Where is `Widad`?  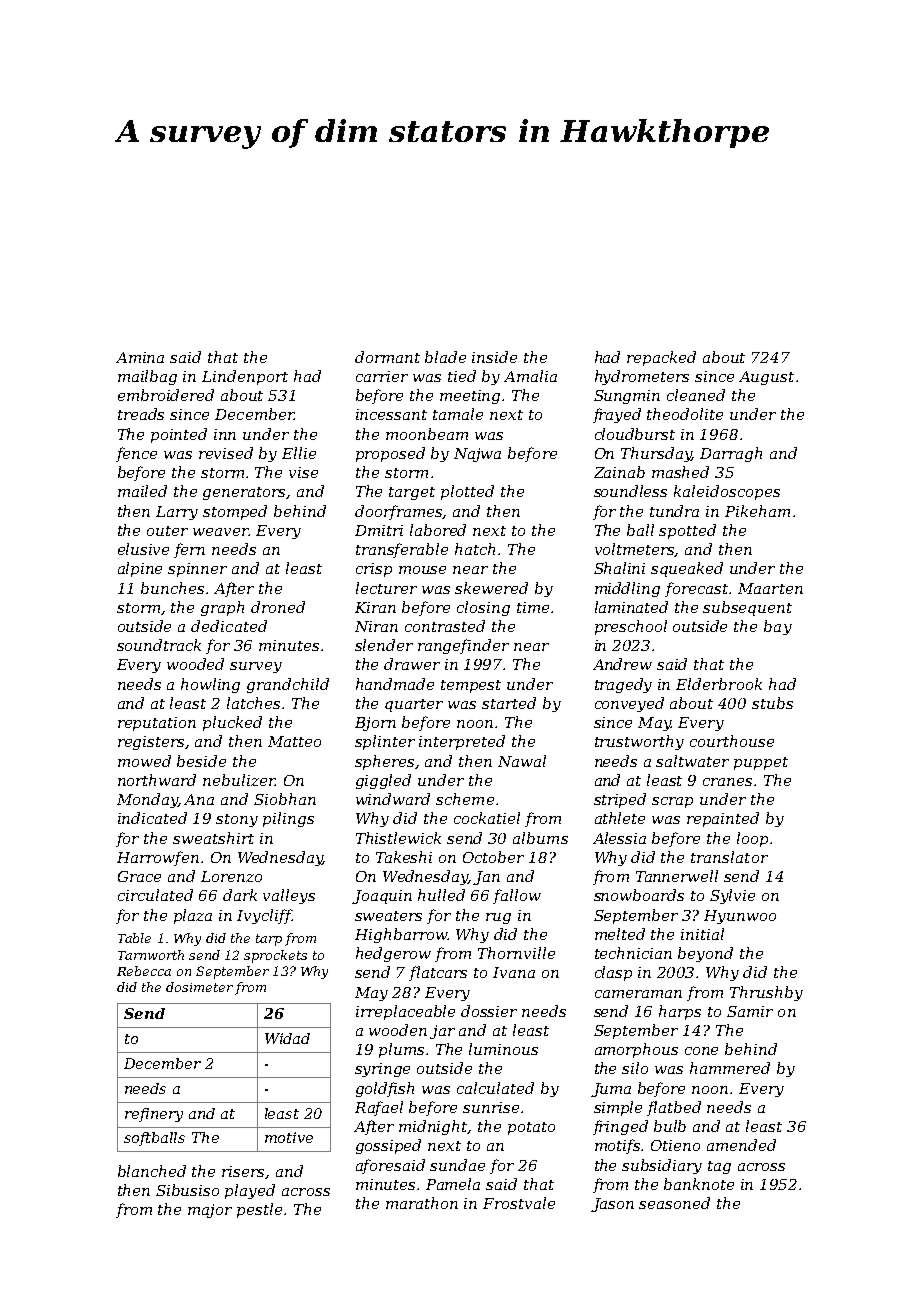 Widad is located at coordinates (287, 1038).
